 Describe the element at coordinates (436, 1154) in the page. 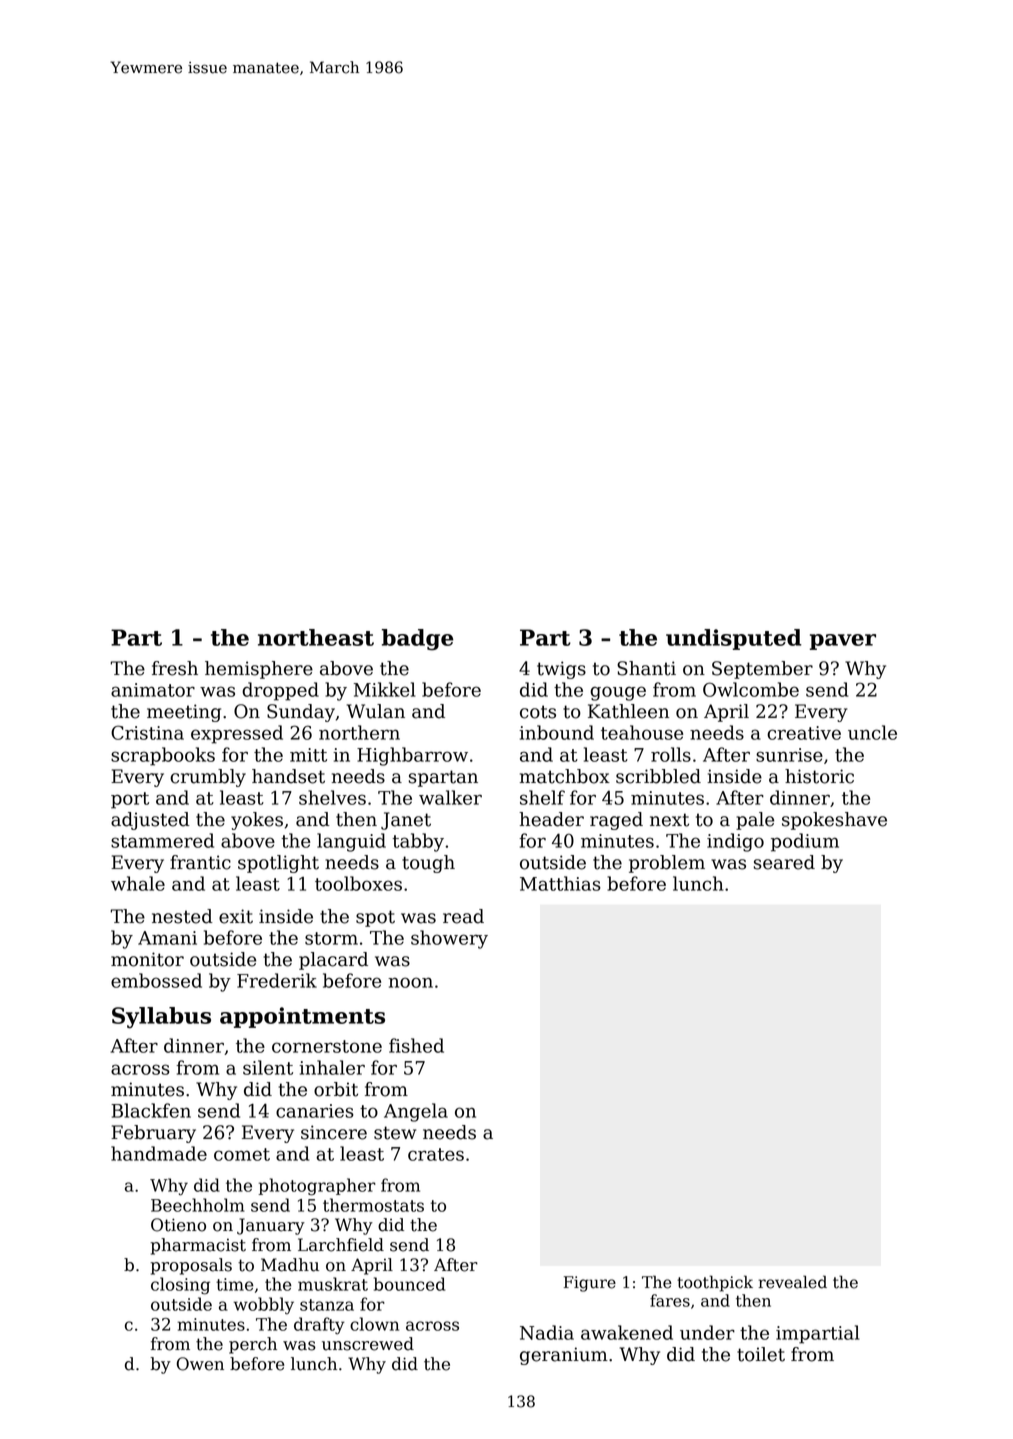

I see `crates` at that location.
